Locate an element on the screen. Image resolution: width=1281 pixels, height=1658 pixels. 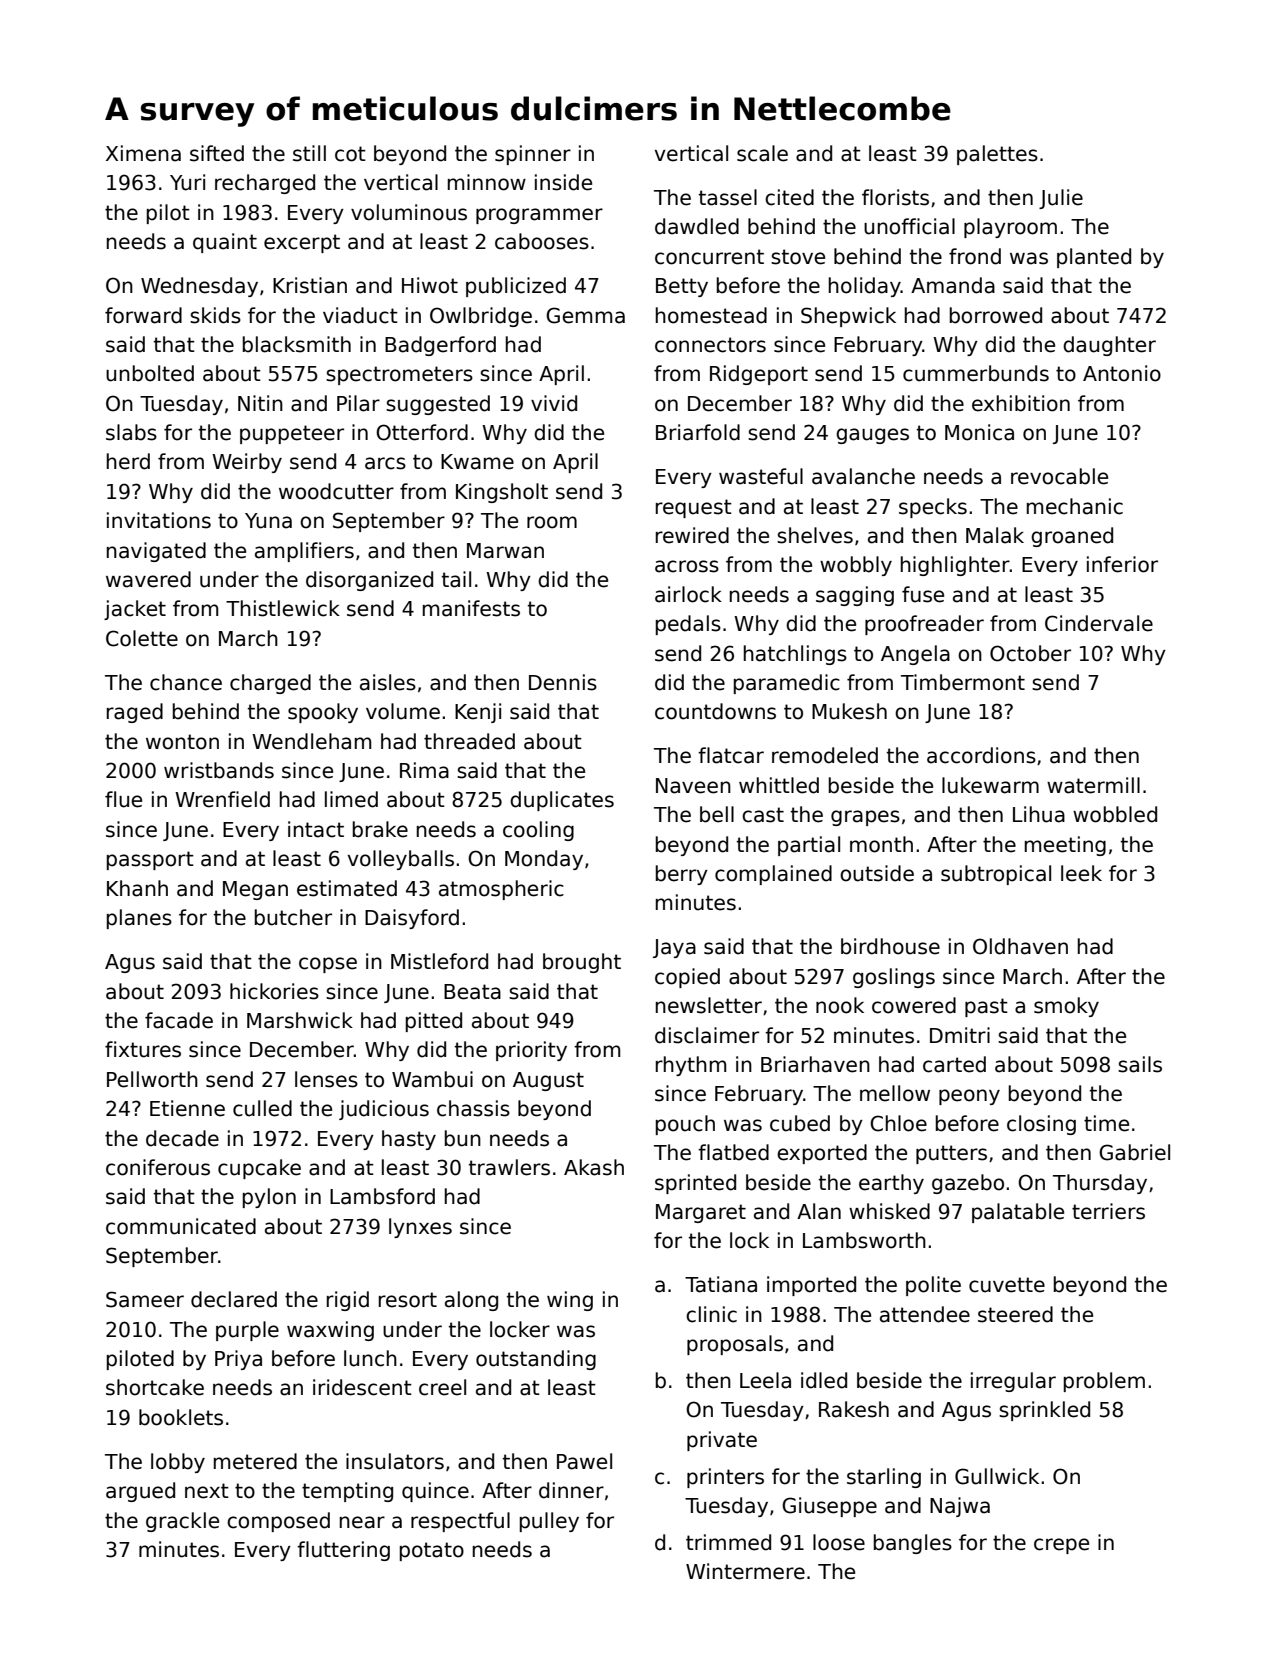
cot is located at coordinates (350, 154).
